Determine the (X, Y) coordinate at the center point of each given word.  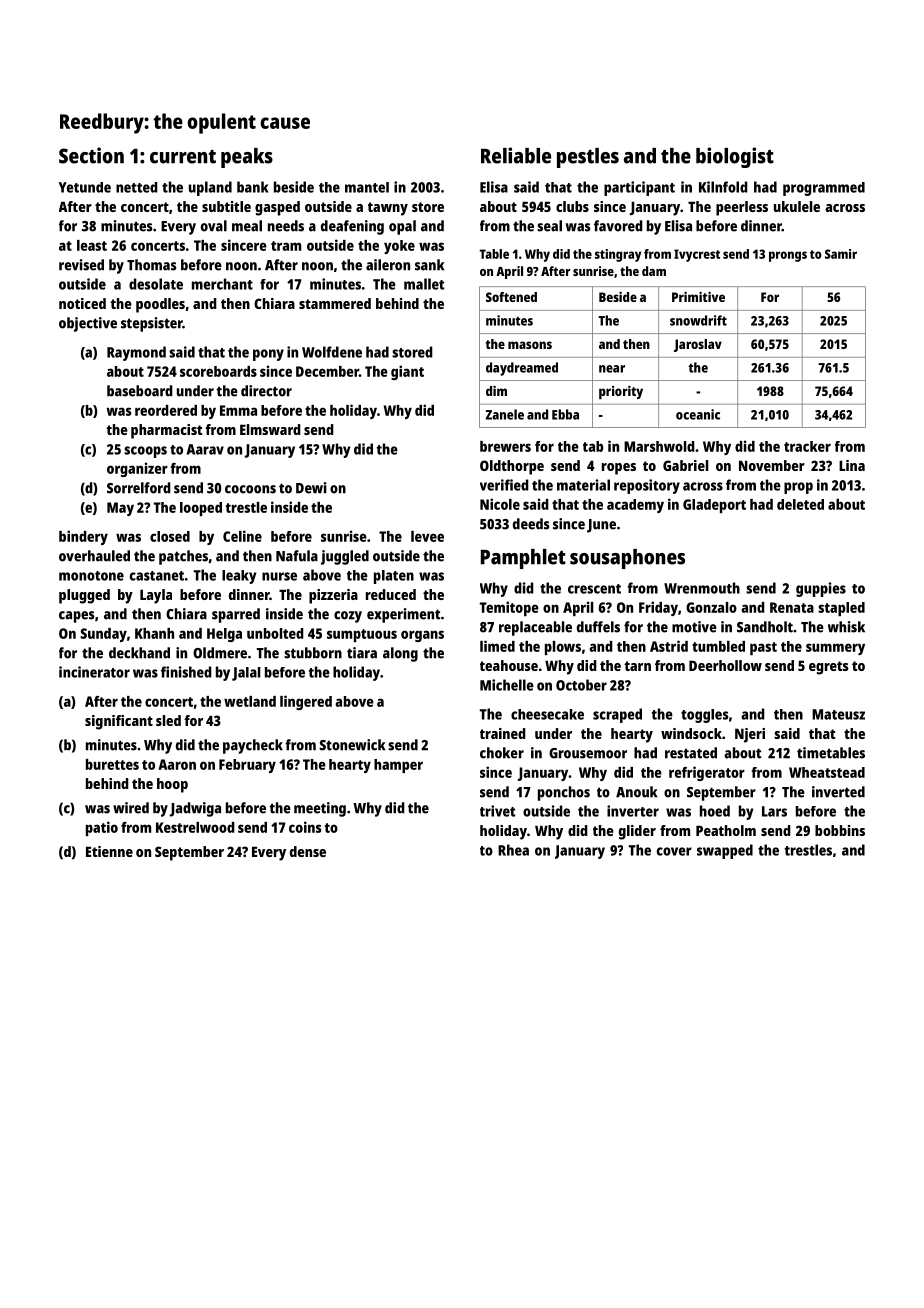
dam (654, 271)
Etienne (109, 851)
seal (549, 226)
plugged (84, 596)
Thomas (151, 265)
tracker (807, 446)
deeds (531, 524)
